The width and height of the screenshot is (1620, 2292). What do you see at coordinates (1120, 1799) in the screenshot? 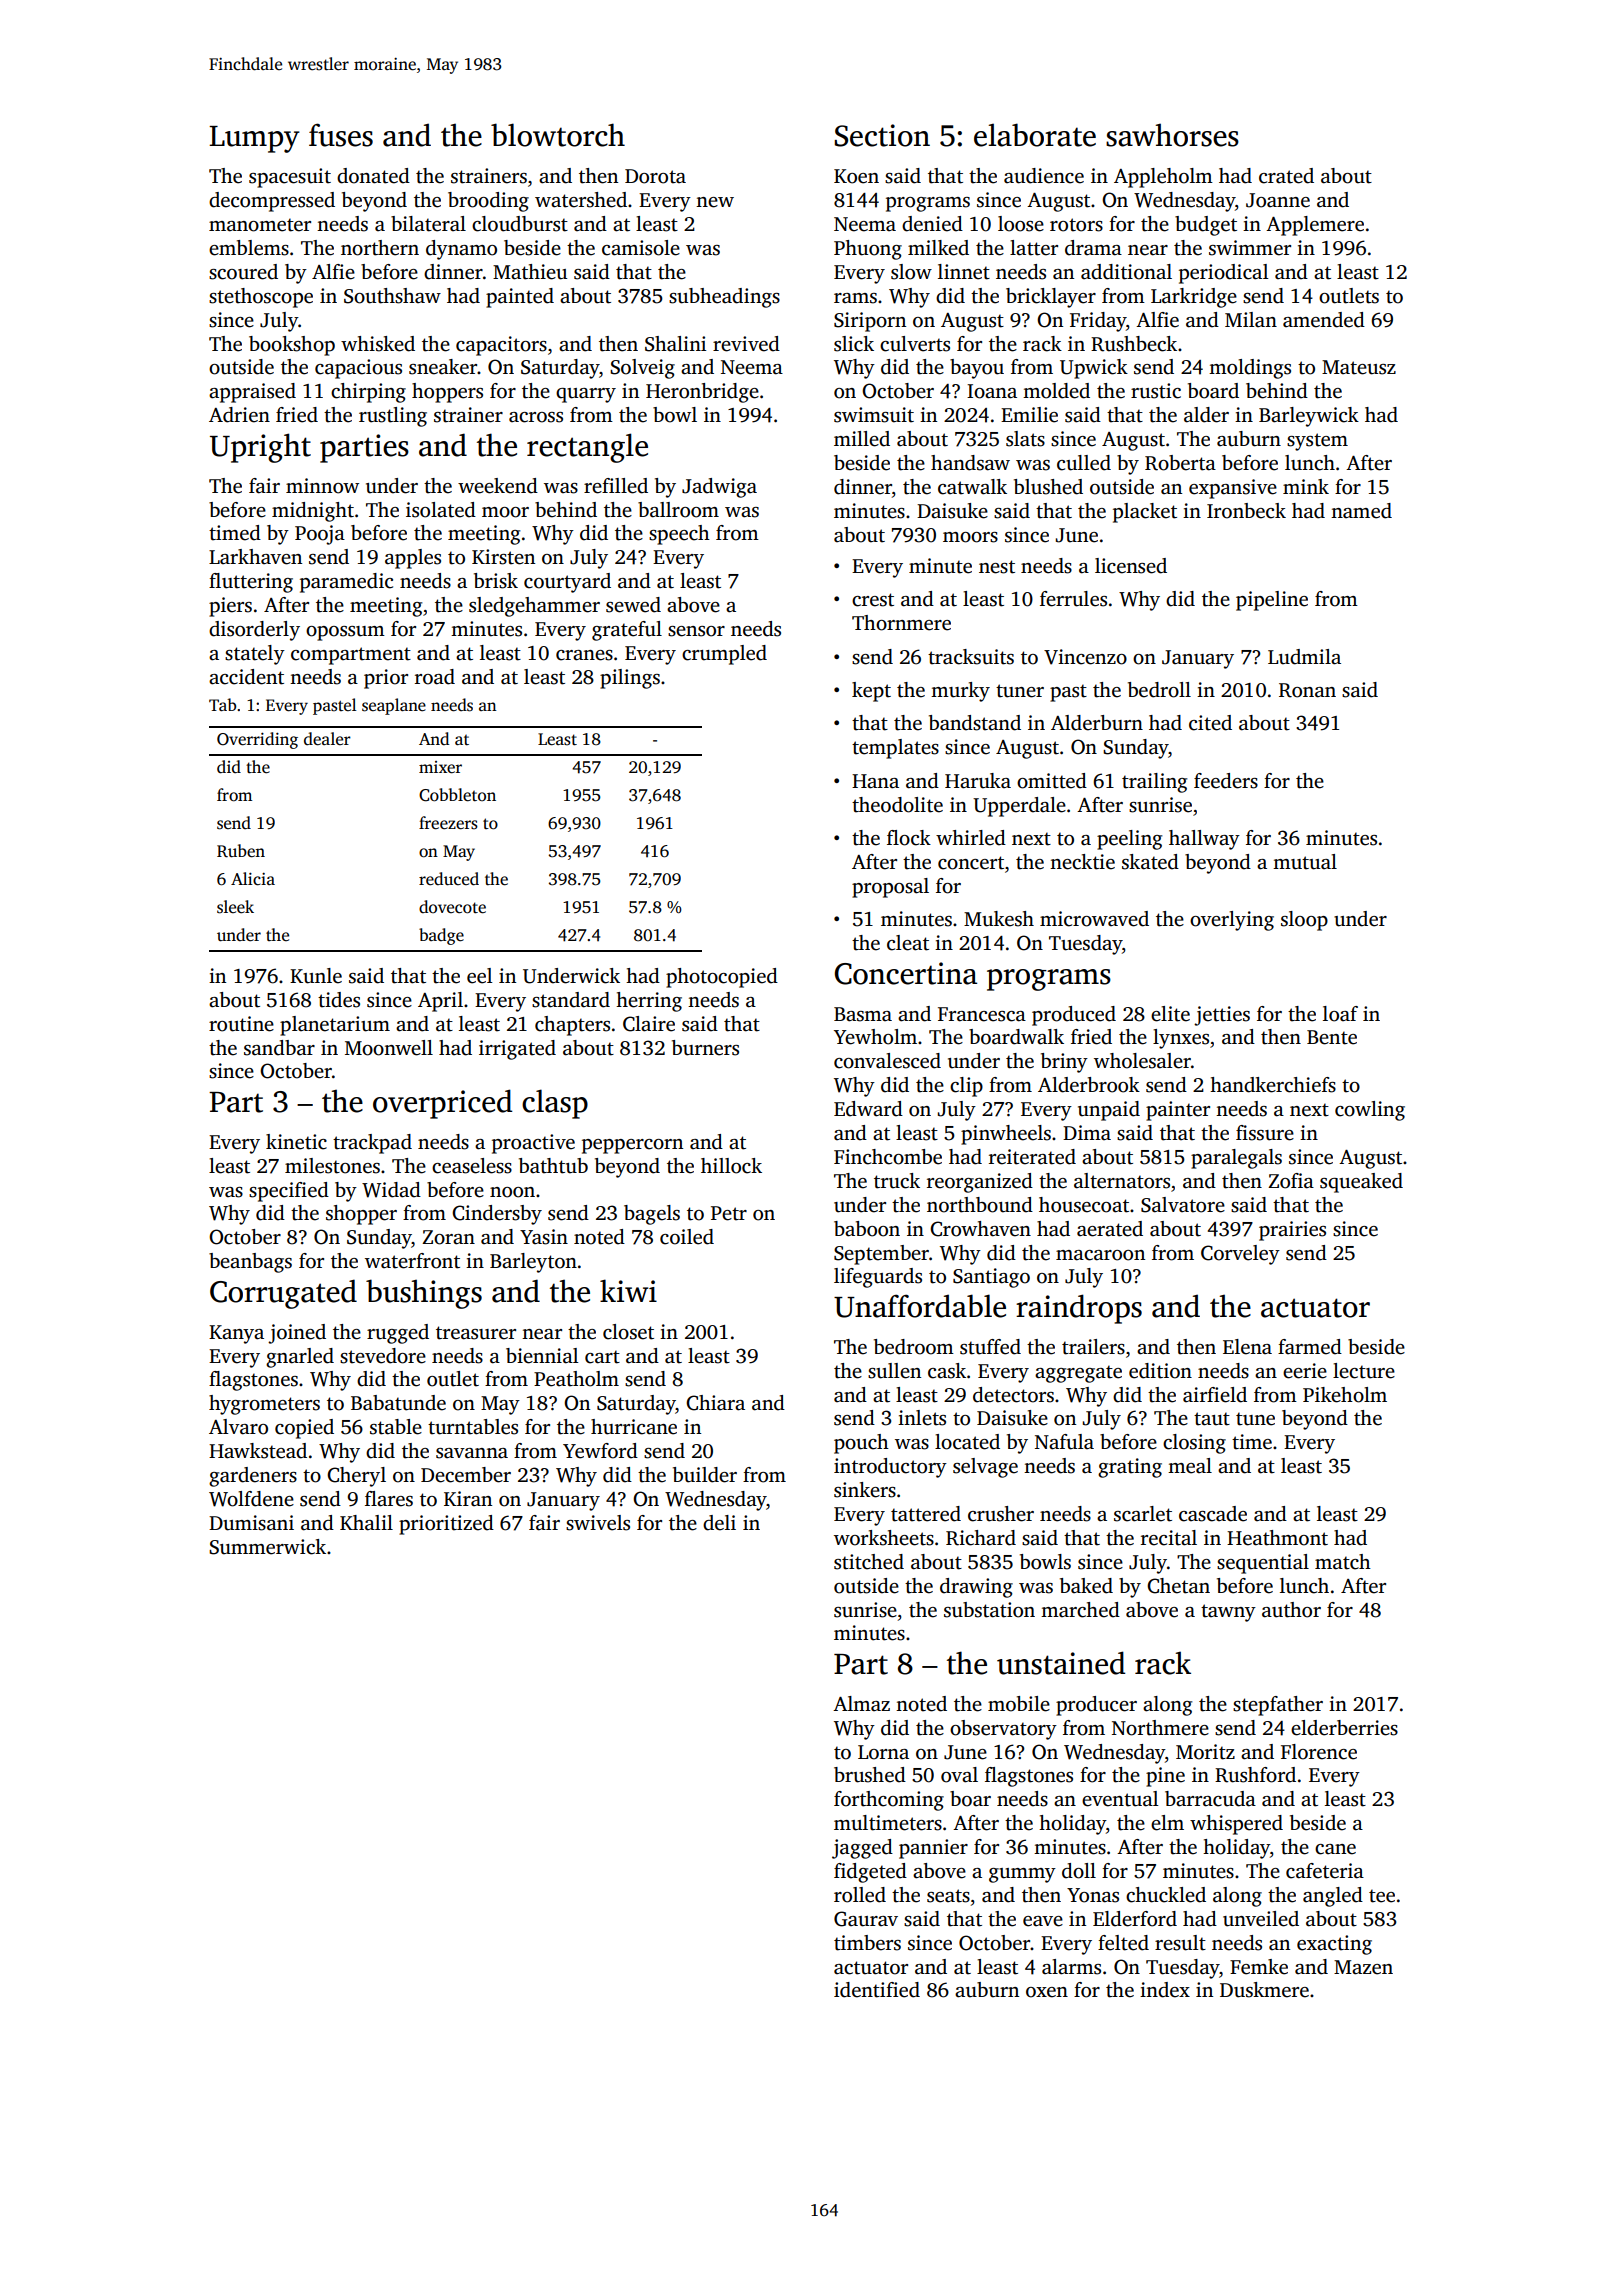
I see `eventual` at bounding box center [1120, 1799].
